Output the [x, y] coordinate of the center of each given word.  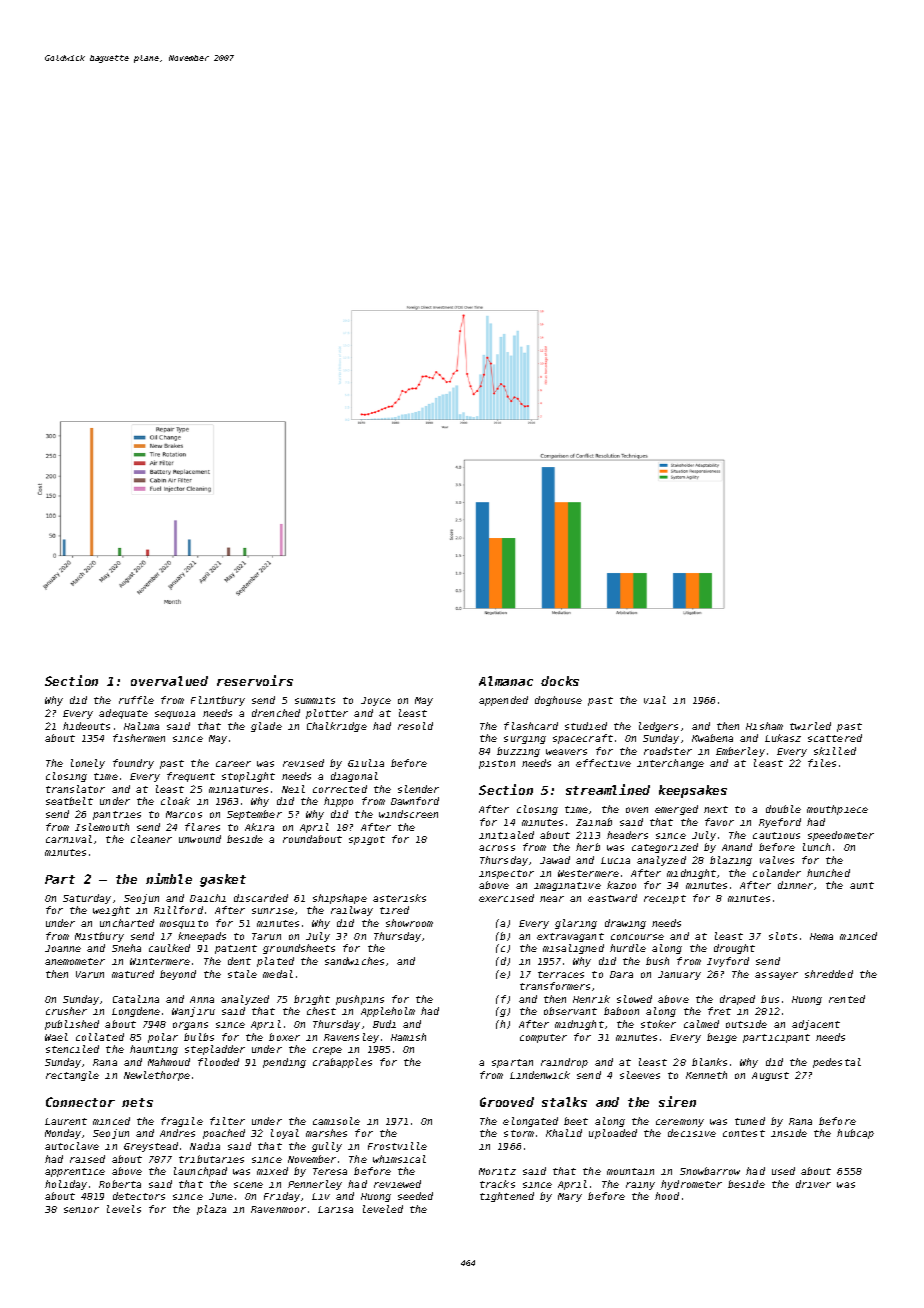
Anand [737, 847]
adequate [123, 714]
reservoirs [255, 680]
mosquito [184, 924]
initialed [506, 835]
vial [655, 700]
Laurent [66, 1121]
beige [722, 1038]
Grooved [507, 1102]
